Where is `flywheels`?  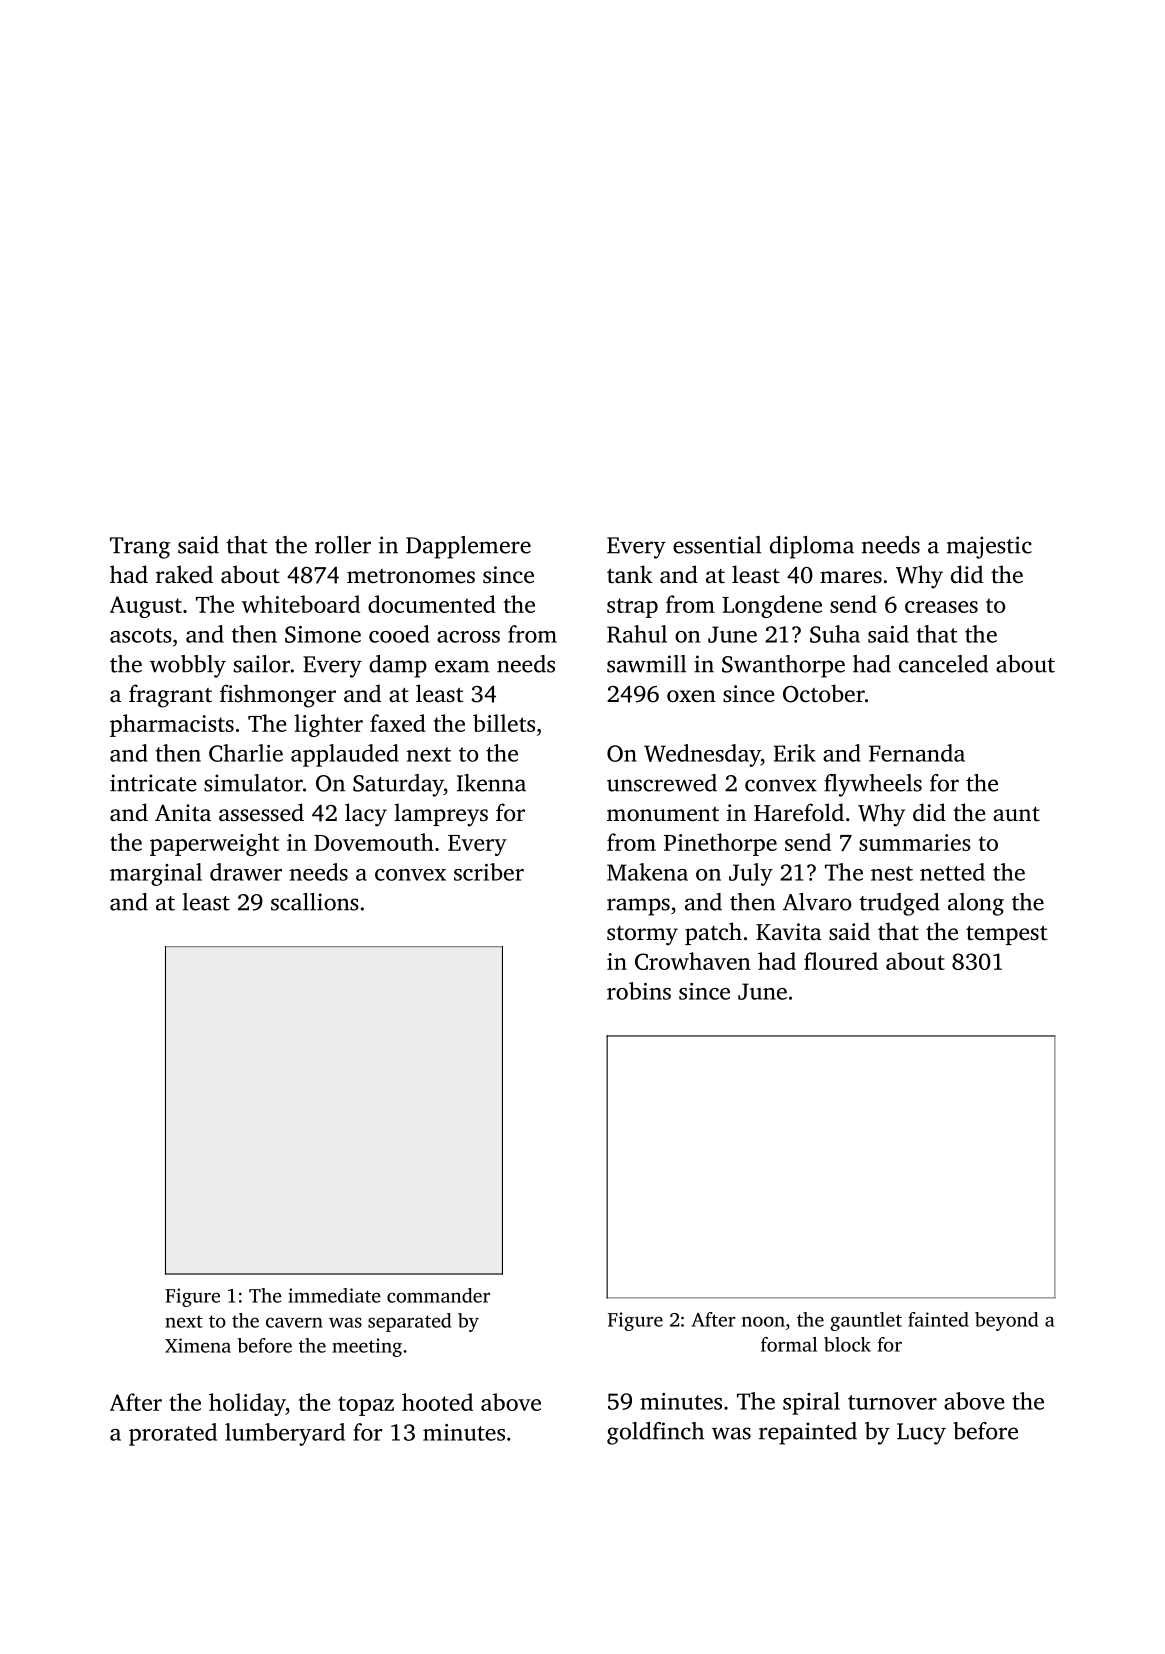 flywheels is located at coordinates (873, 785).
